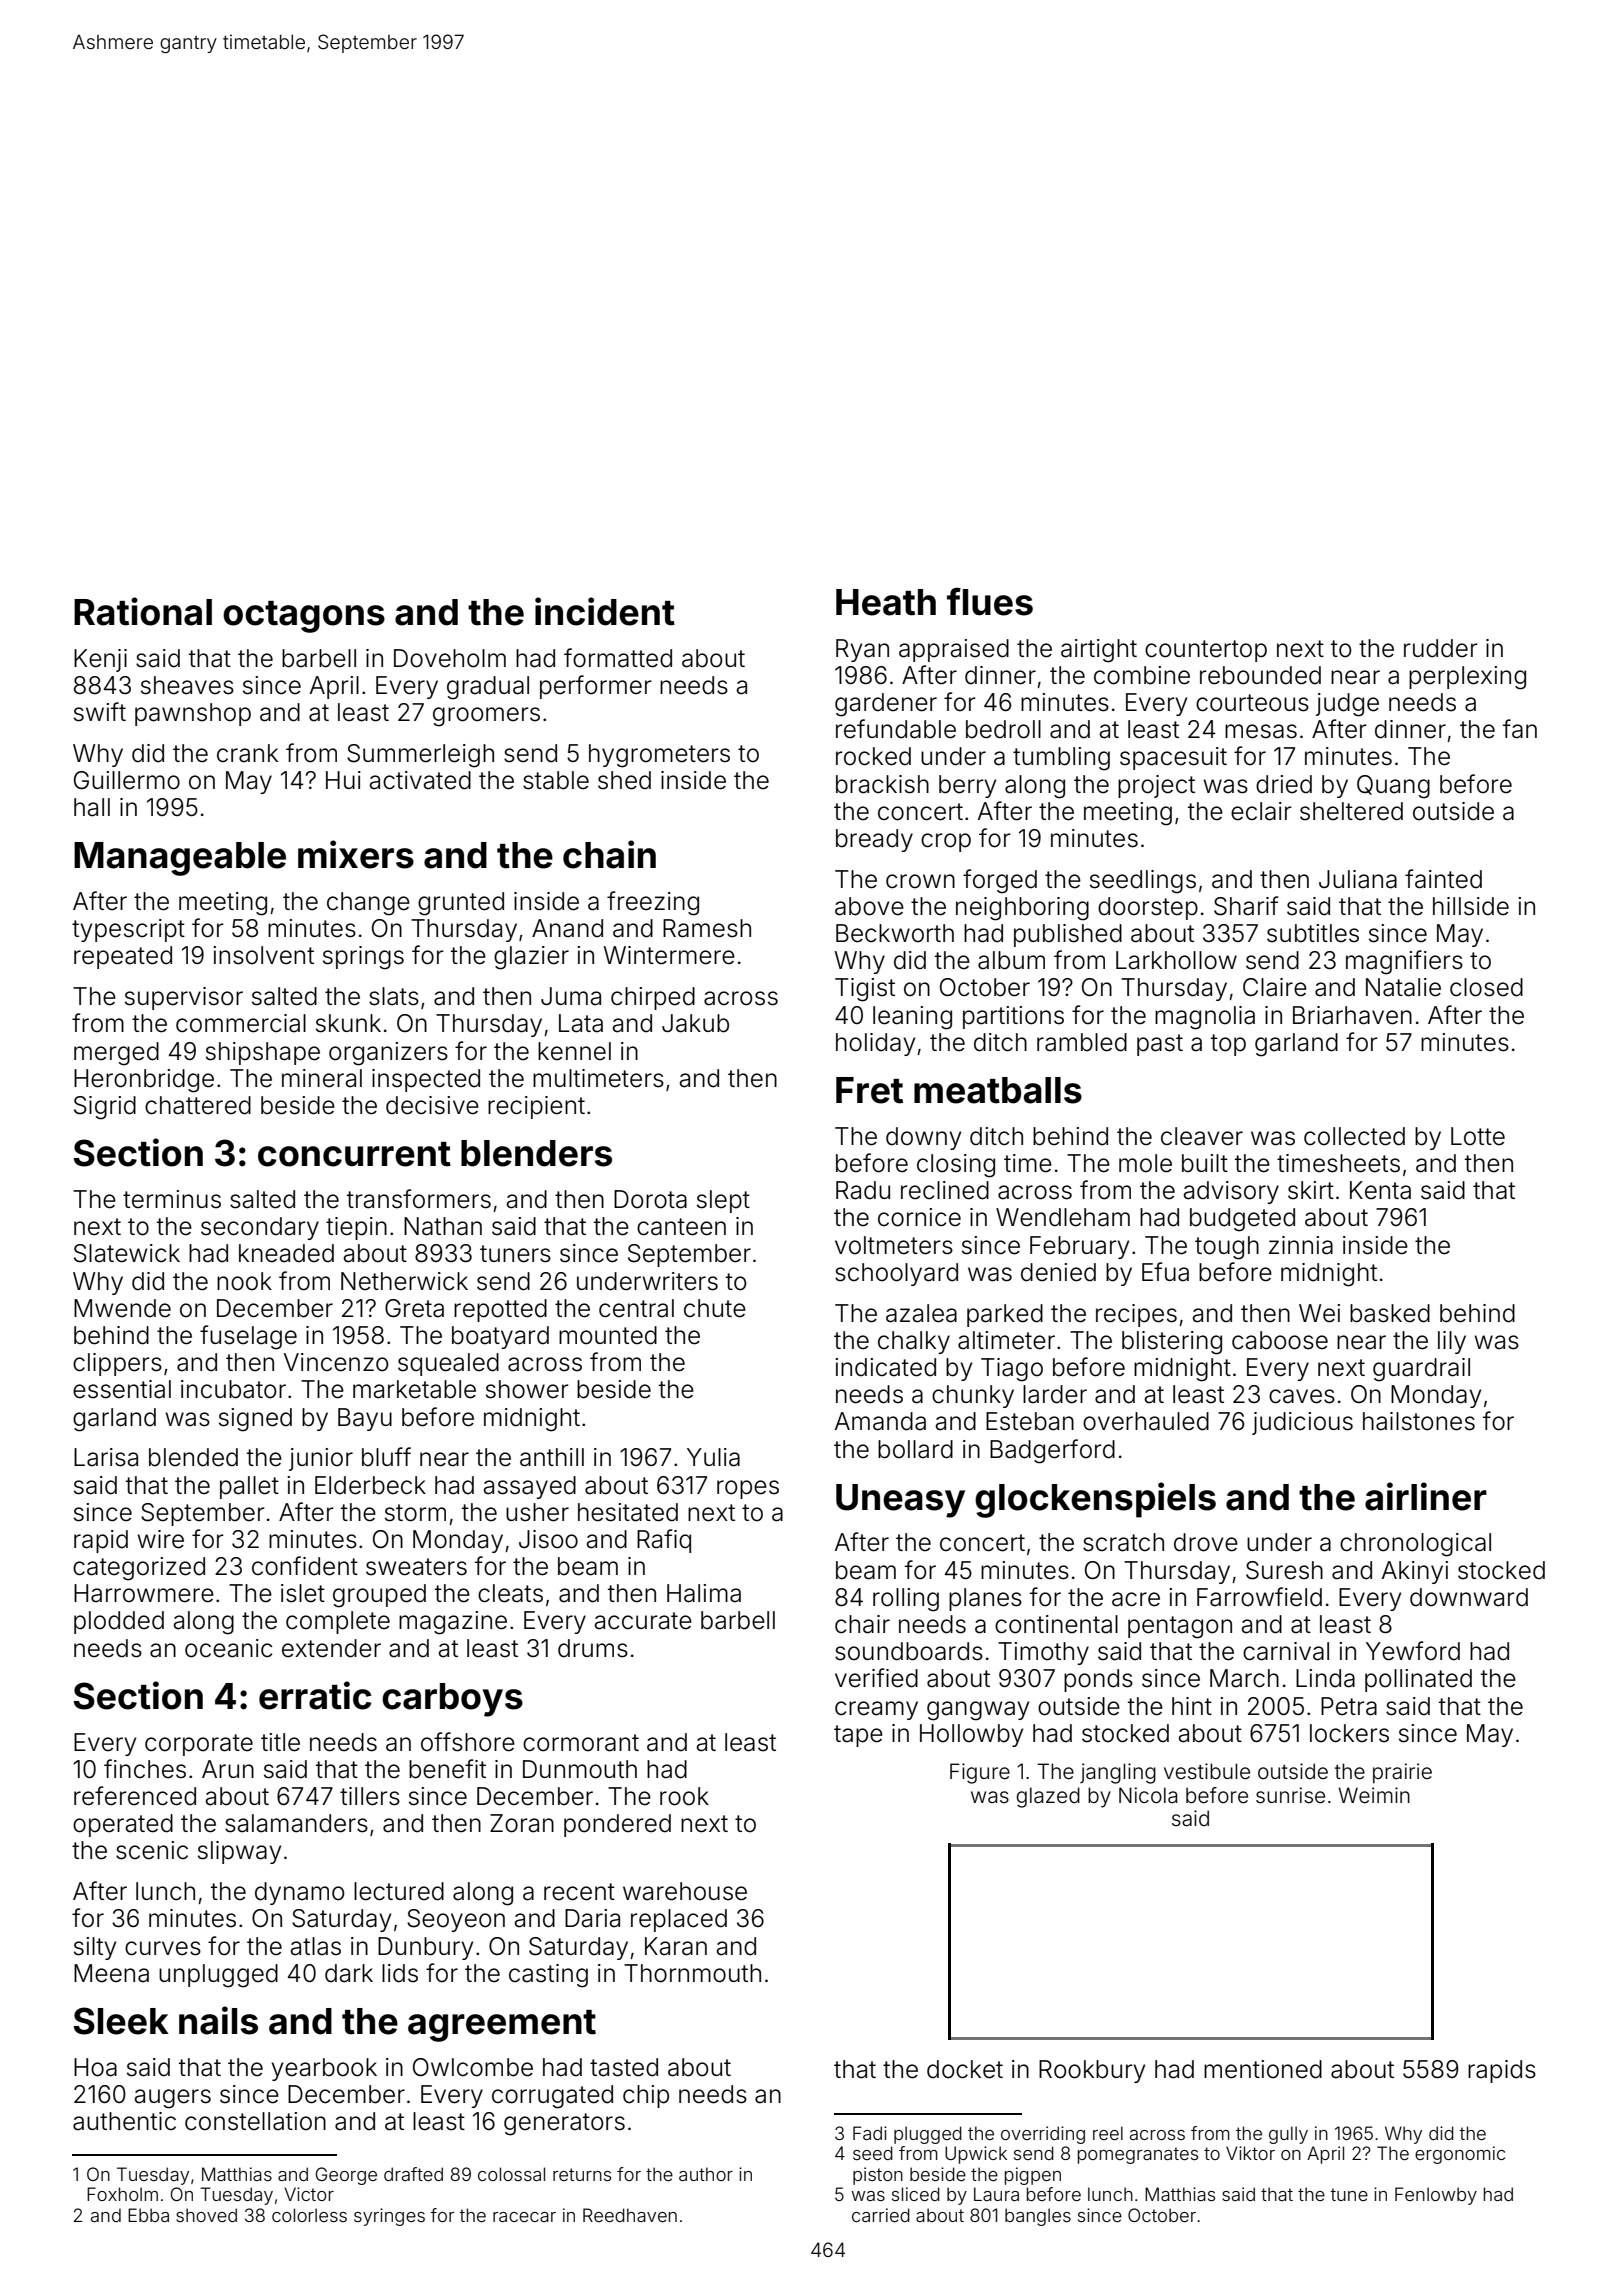 This document has width=1620, height=2292. I want to click on Dorota, so click(650, 1199).
